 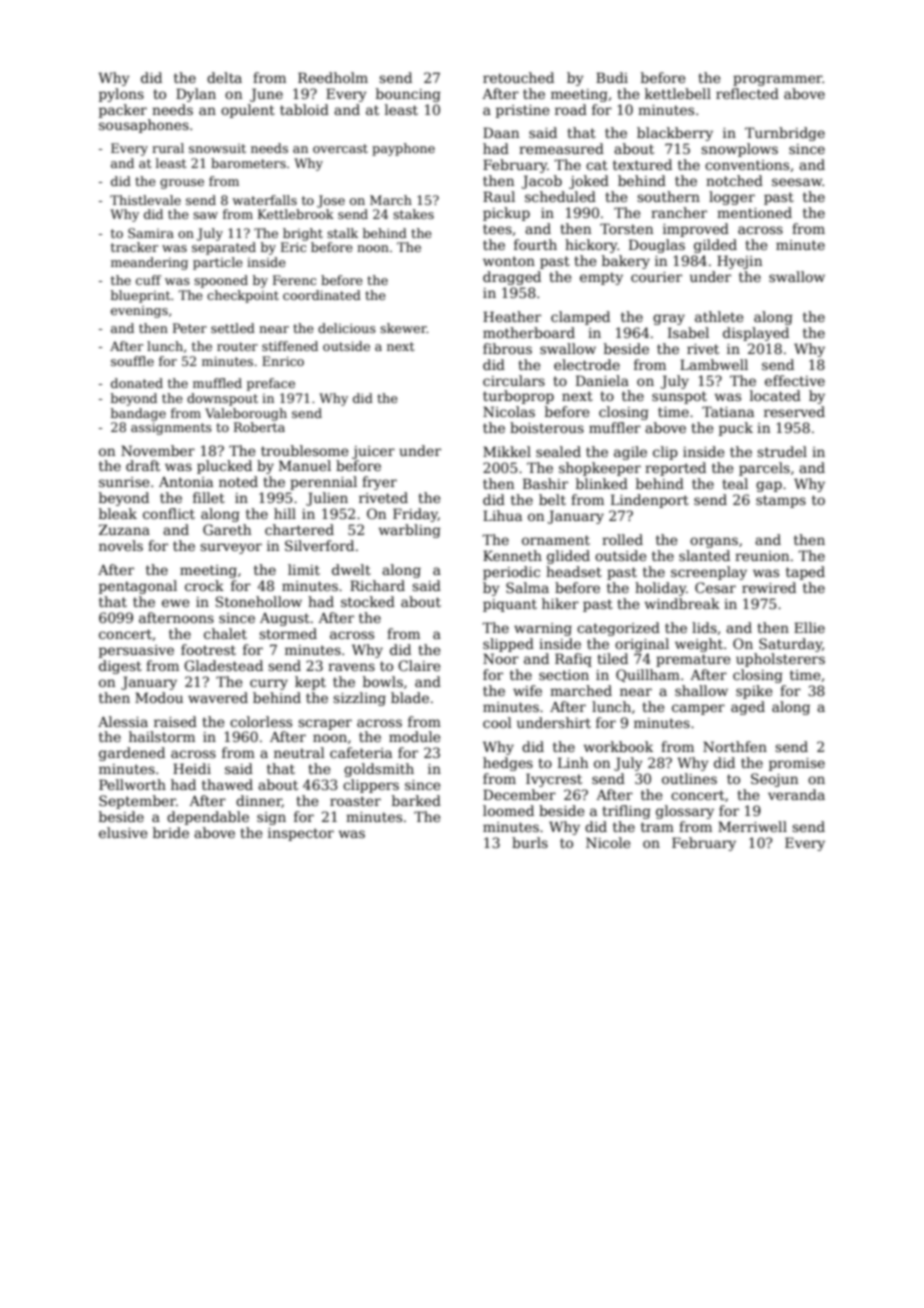 I want to click on windbreak, so click(x=682, y=603).
